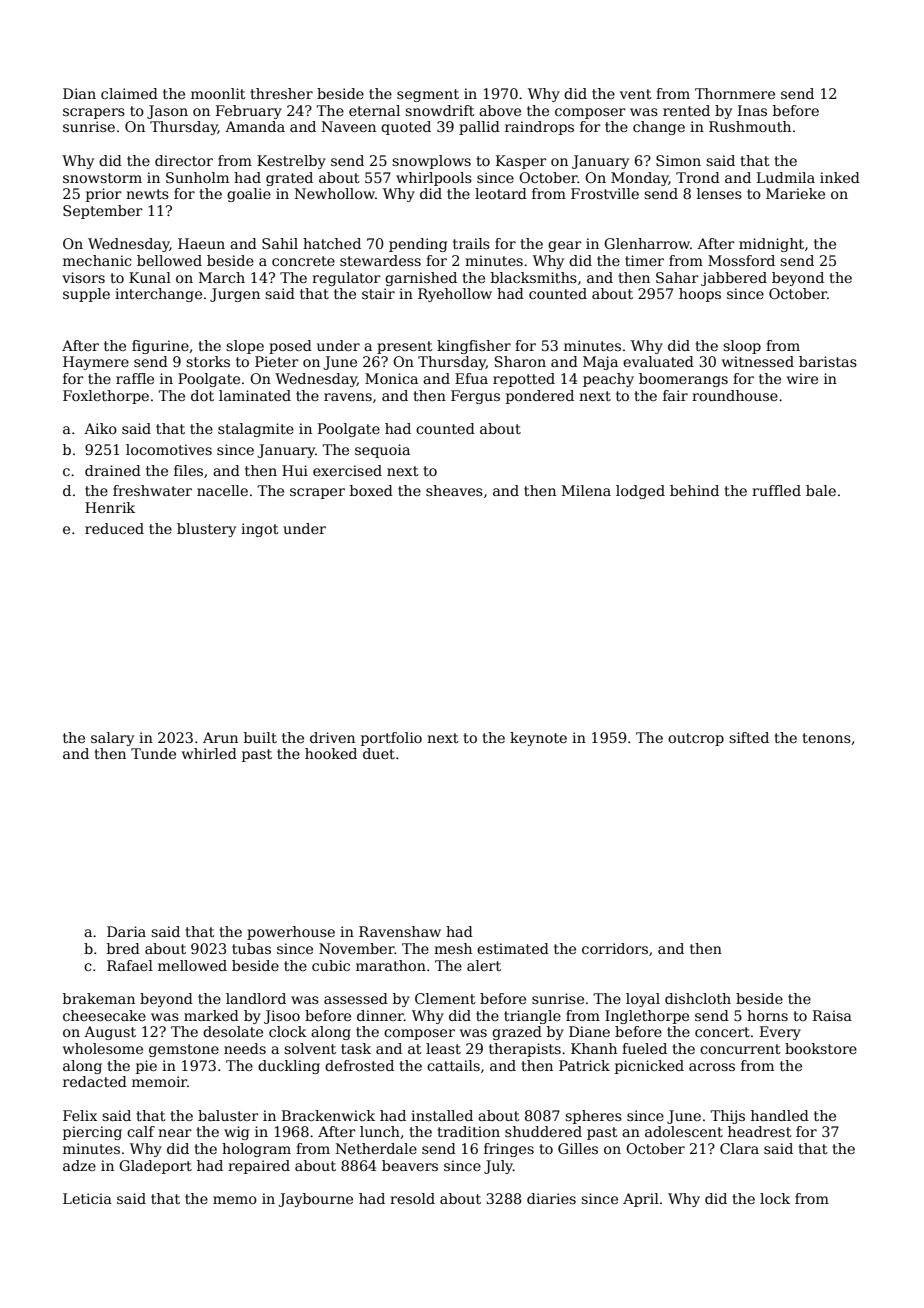 This screenshot has width=924, height=1308. Describe the element at coordinates (282, 1017) in the screenshot. I see `Jisoo` at that location.
